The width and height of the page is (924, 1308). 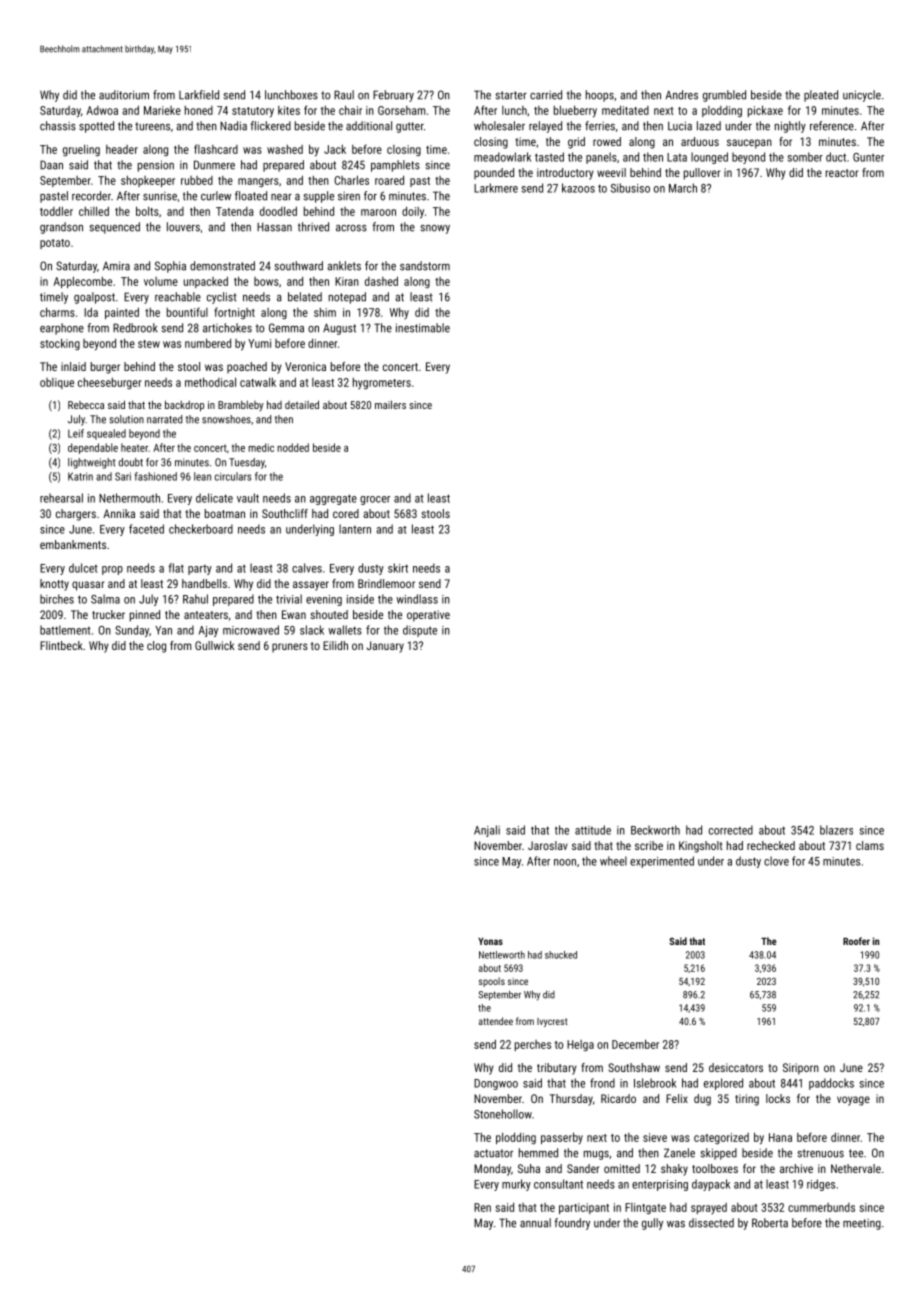 What do you see at coordinates (856, 941) in the page?
I see `Roofer` at bounding box center [856, 941].
